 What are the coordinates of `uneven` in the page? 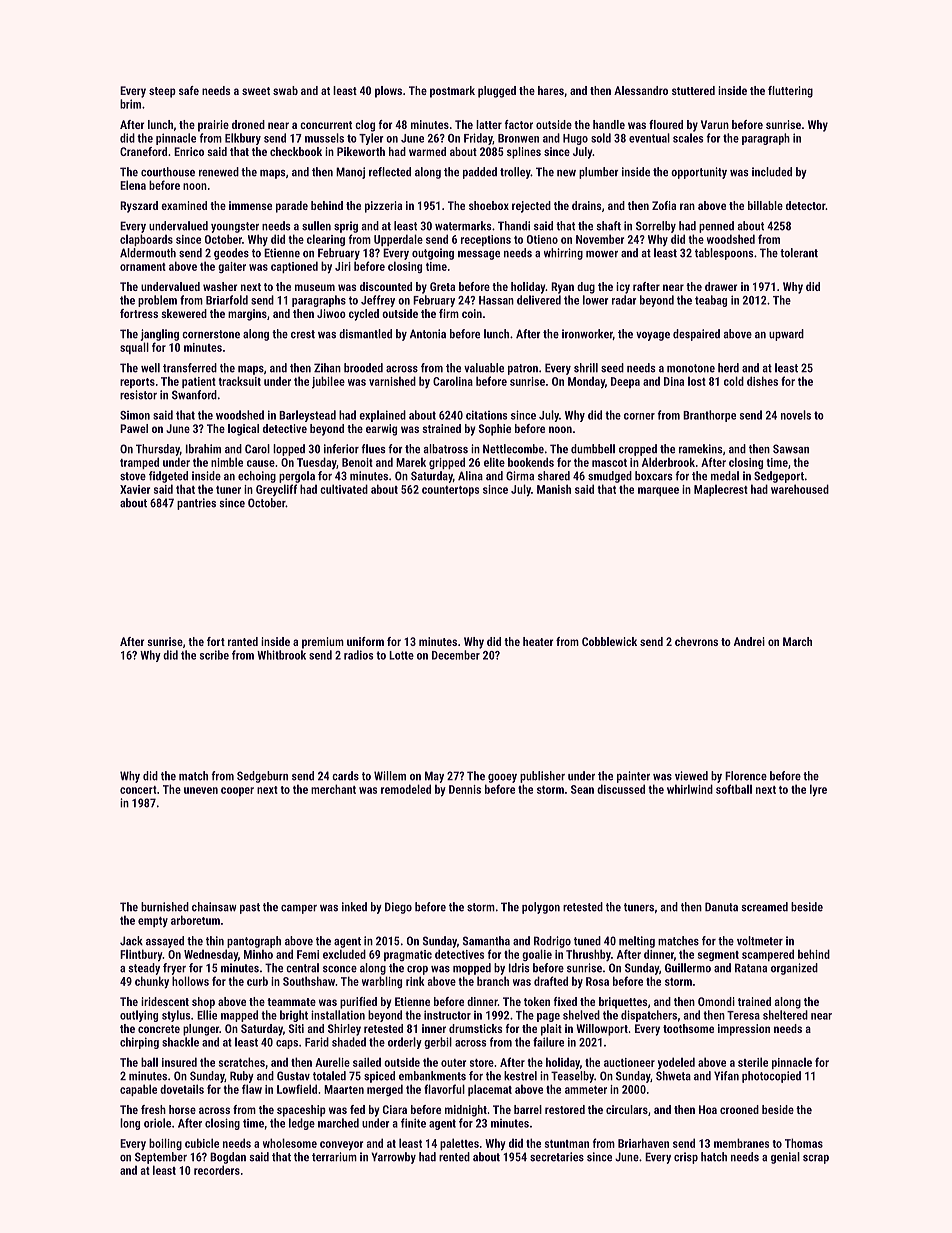 It's located at (201, 790).
